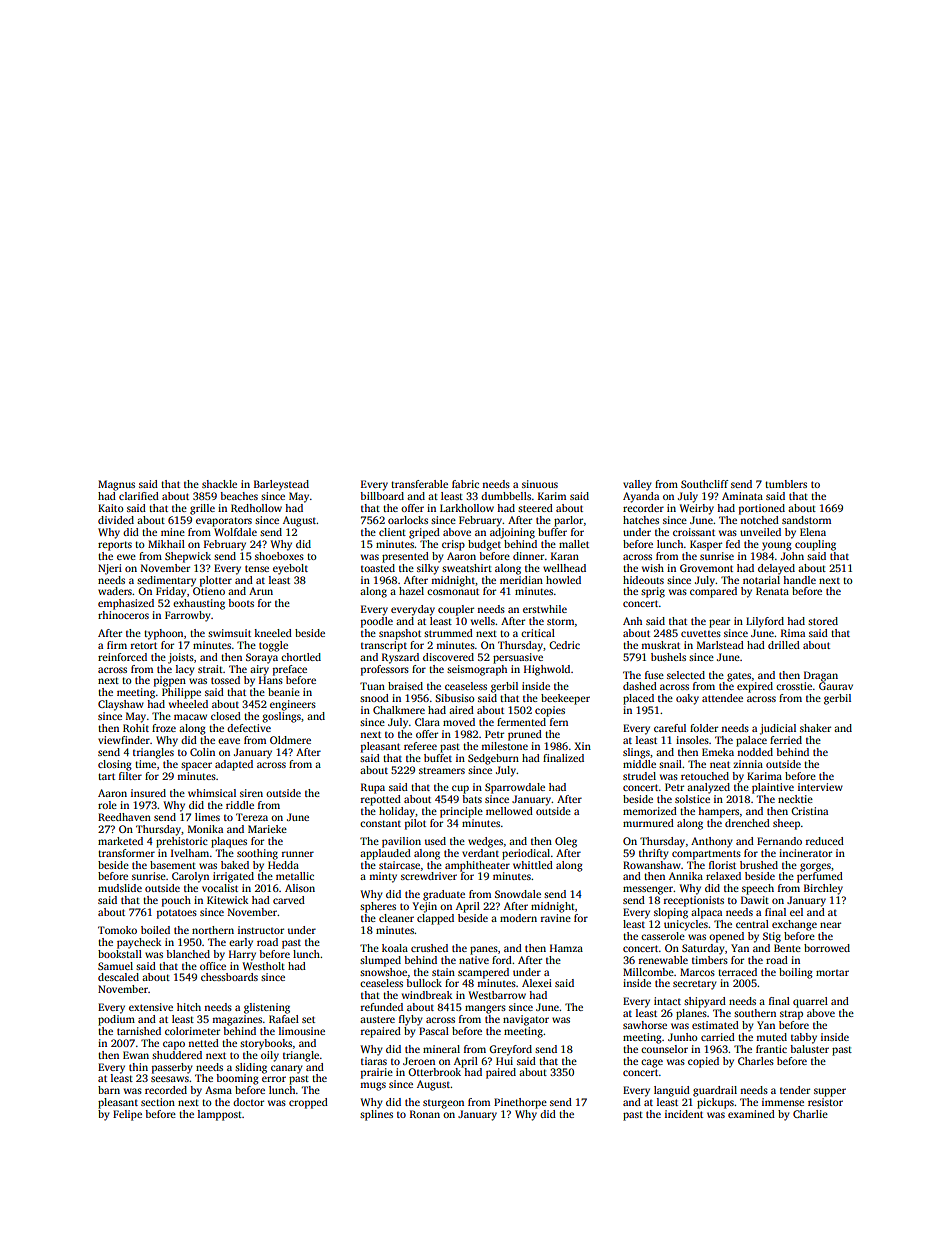 The image size is (952, 1233). I want to click on Pascal, so click(434, 1031).
